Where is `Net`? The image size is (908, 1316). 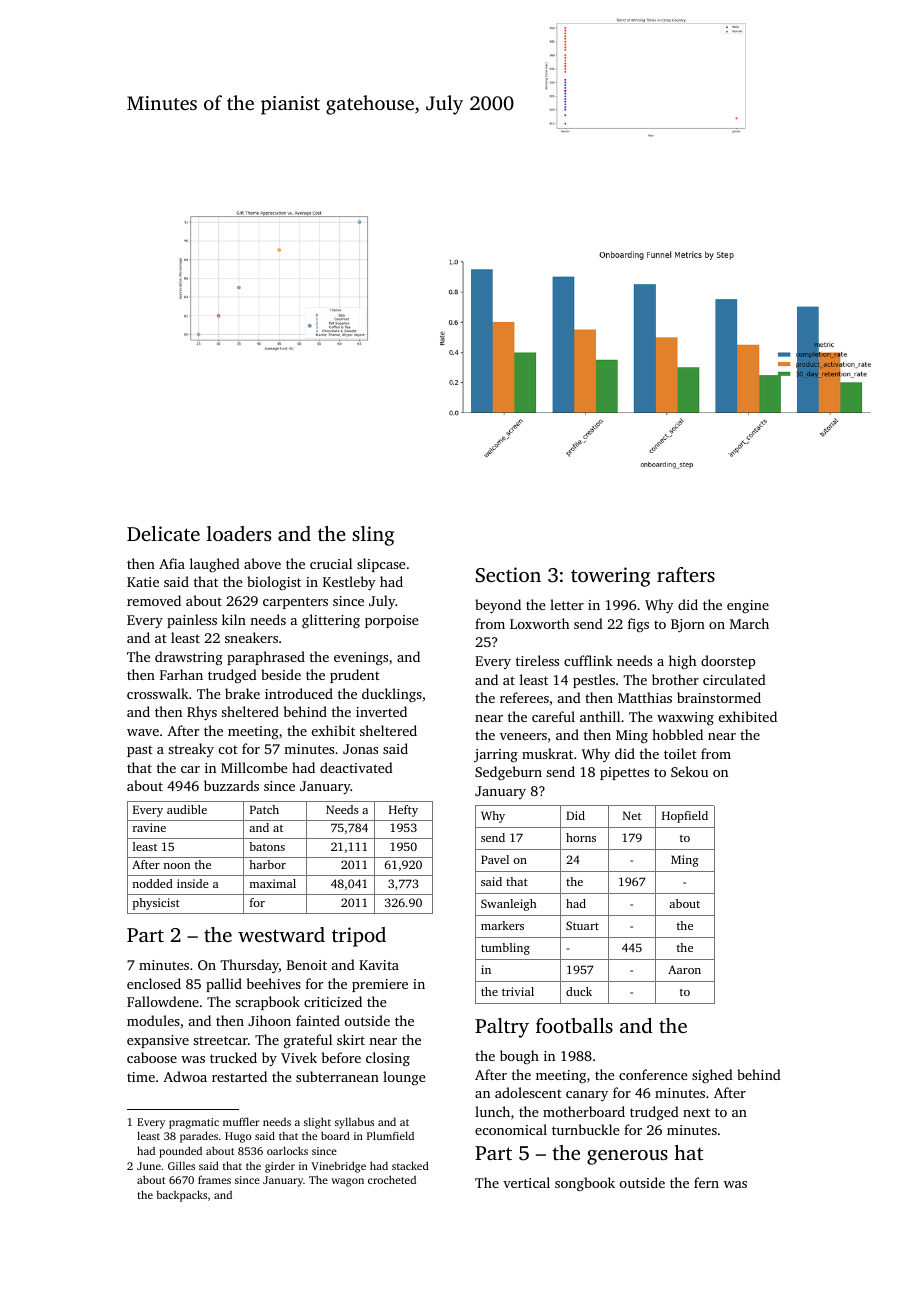 Net is located at coordinates (632, 815).
